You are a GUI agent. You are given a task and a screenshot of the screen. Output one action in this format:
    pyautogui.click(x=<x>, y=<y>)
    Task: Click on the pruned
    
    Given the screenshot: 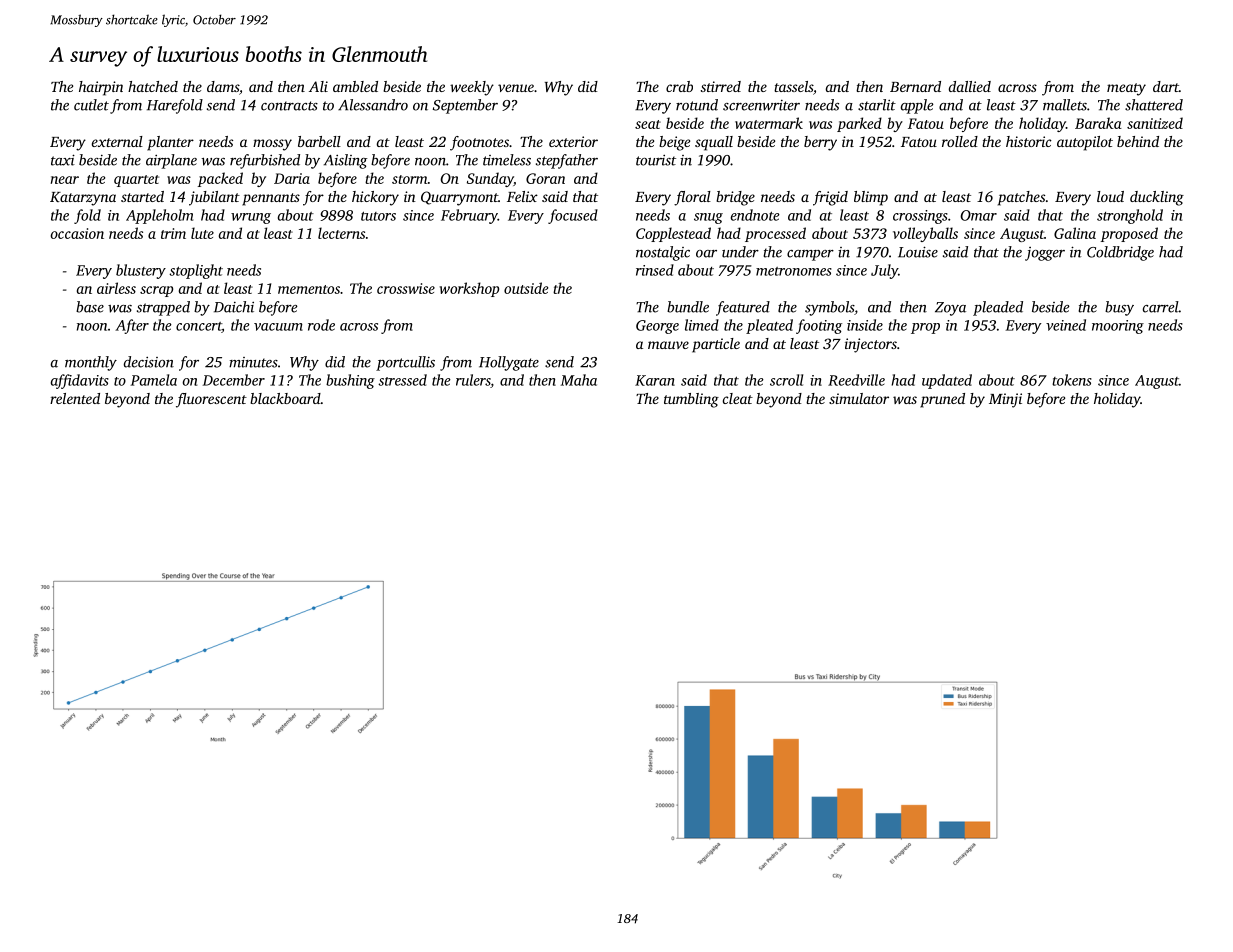 What is the action you would take?
    pyautogui.click(x=942, y=400)
